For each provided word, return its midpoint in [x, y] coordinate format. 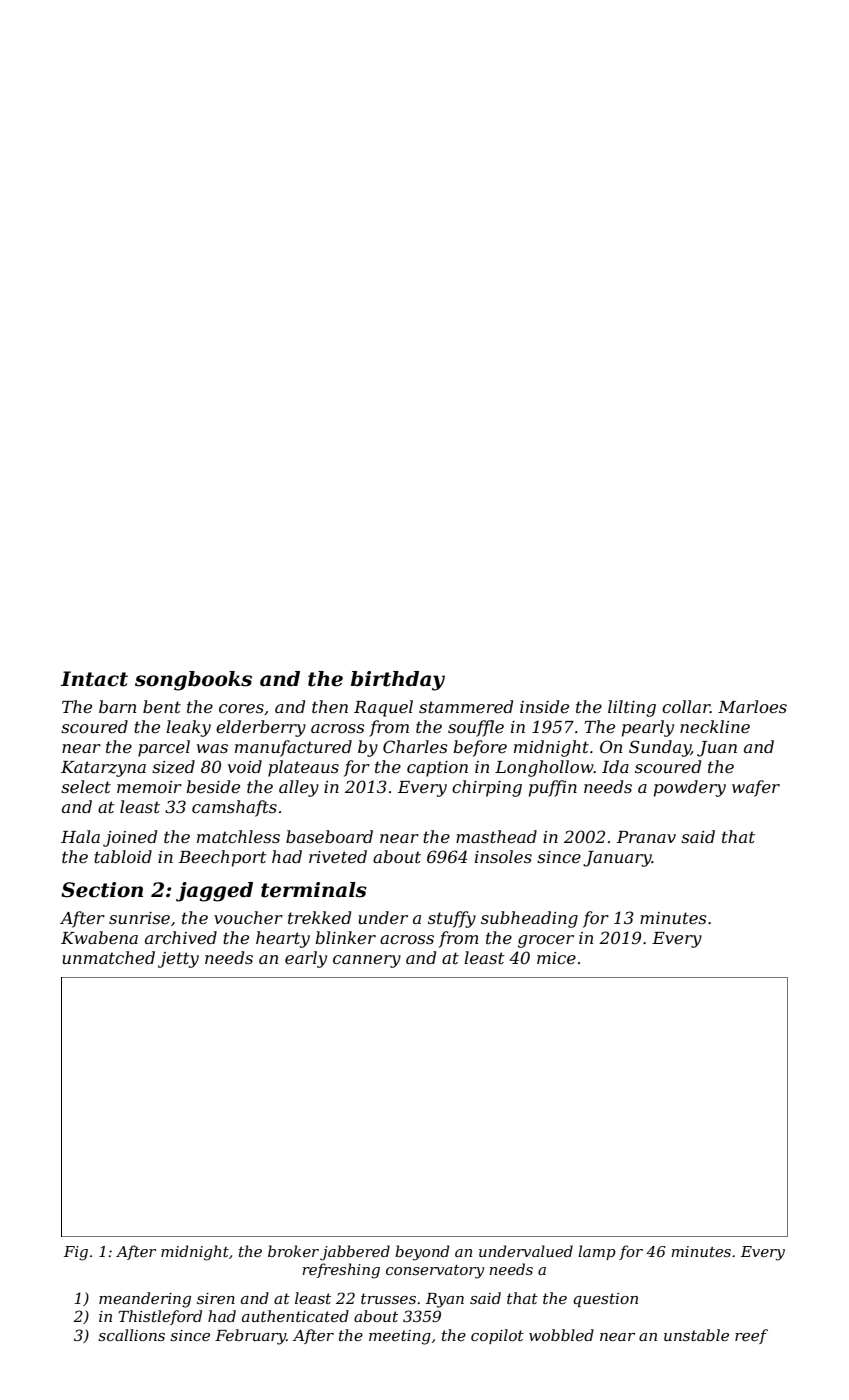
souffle [476, 728]
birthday [398, 681]
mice [556, 958]
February [250, 1337]
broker [293, 1251]
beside [213, 786]
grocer [546, 941]
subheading [529, 919]
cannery [367, 961]
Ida [615, 766]
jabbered [355, 1253]
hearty [283, 939]
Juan [717, 749]
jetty [178, 960]
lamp [597, 1252]
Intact [94, 679]
